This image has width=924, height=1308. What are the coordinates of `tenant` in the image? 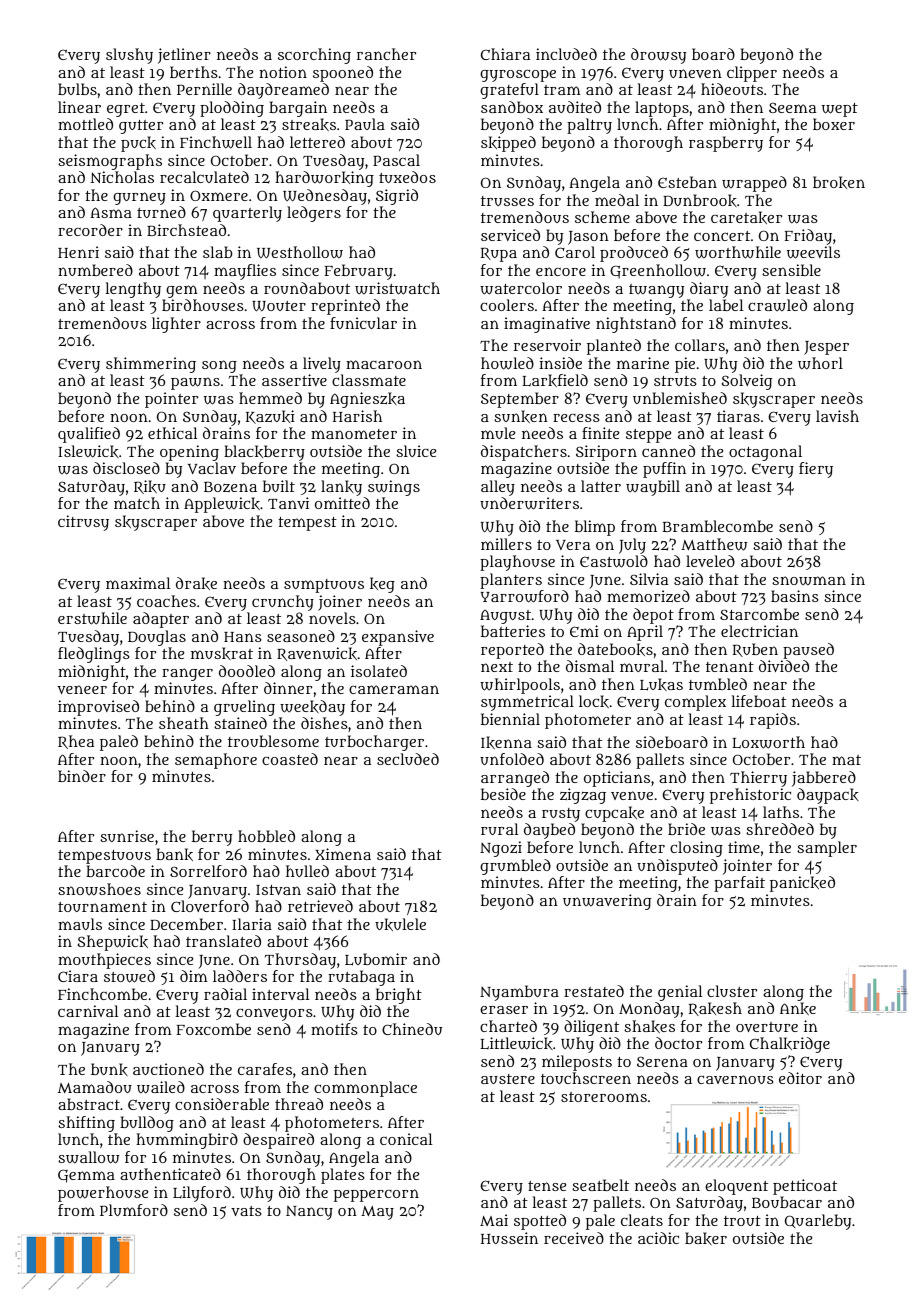 It's located at (730, 667).
